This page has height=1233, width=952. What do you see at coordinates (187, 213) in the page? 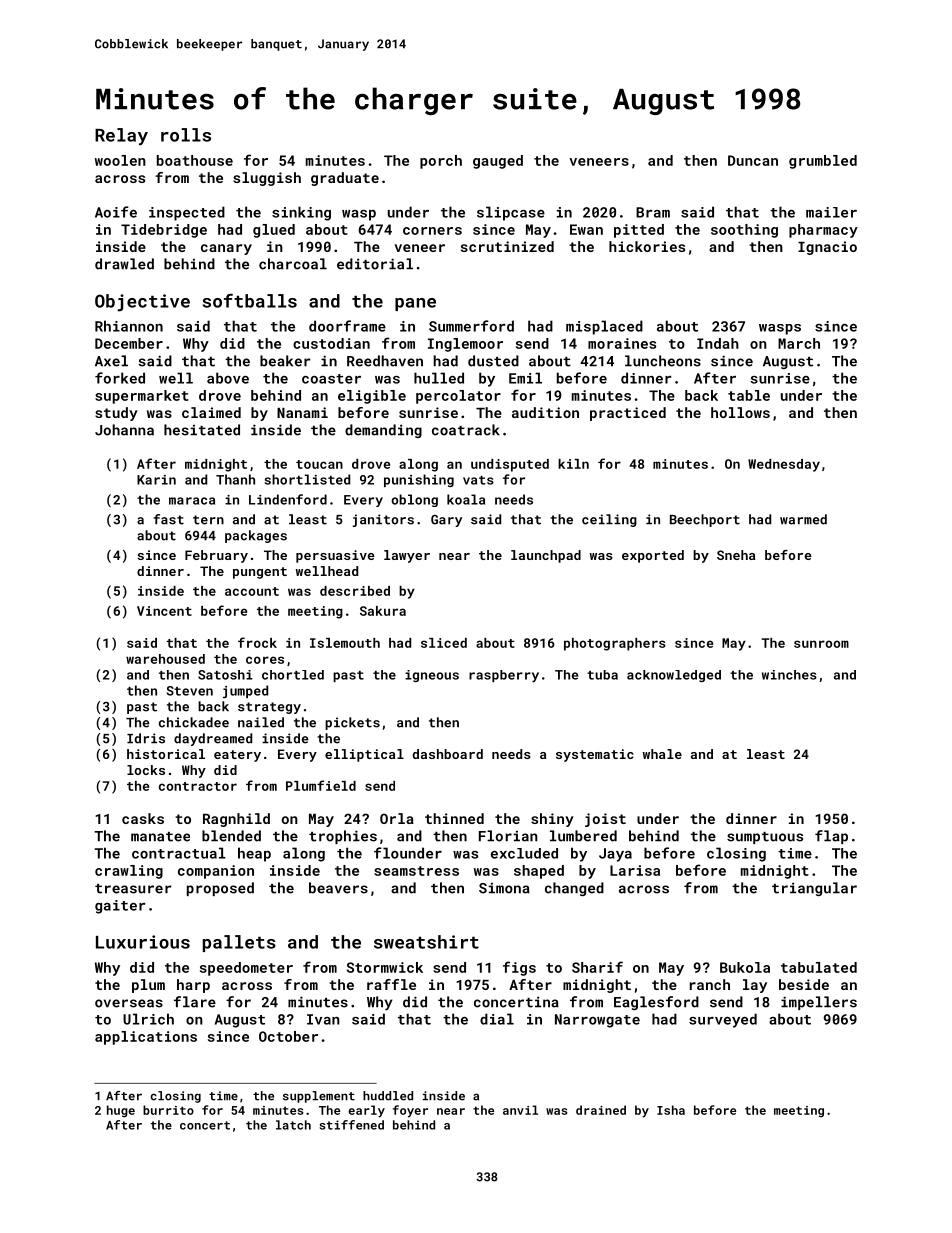
I see `inspected` at bounding box center [187, 213].
